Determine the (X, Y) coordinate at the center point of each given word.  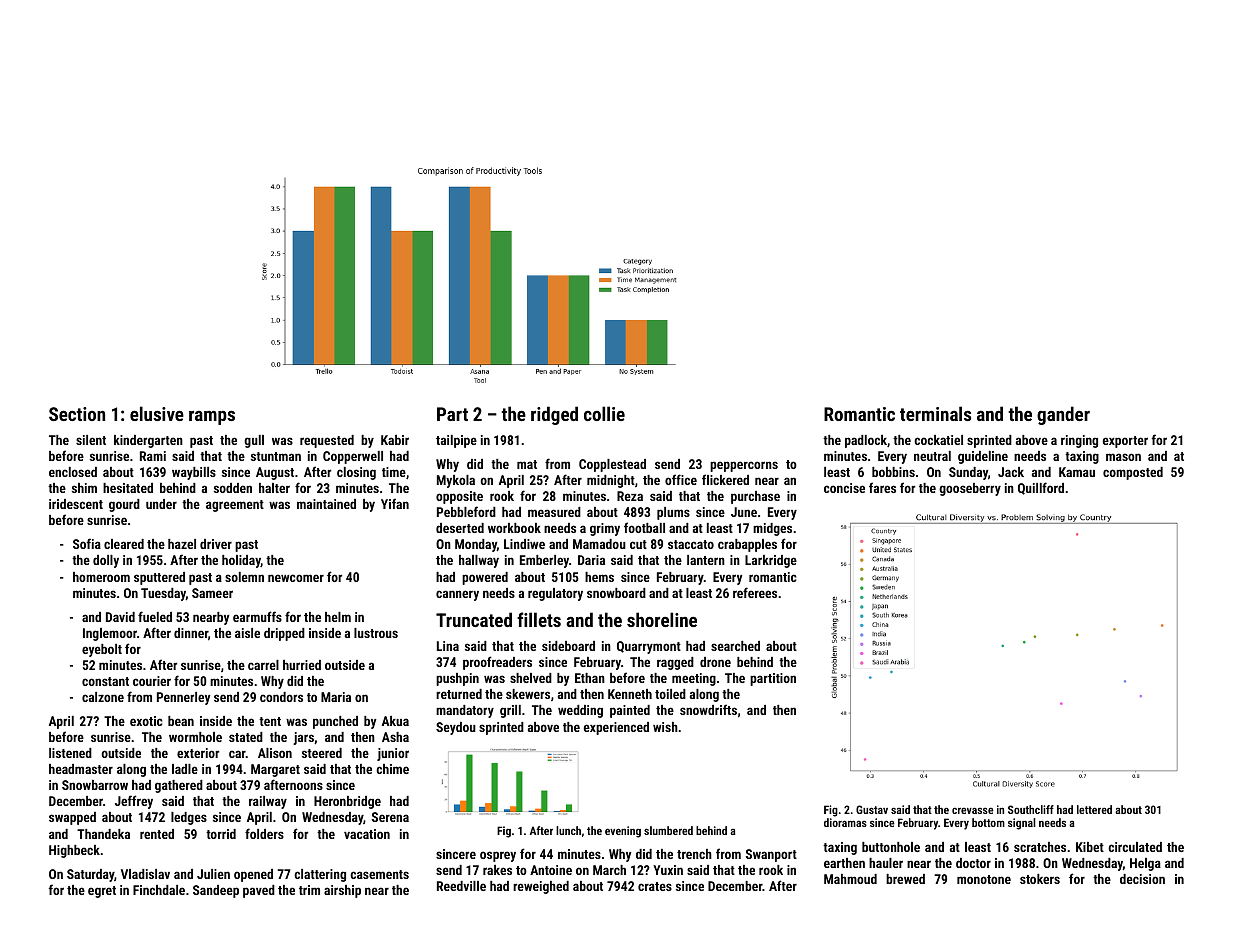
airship (342, 891)
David (120, 617)
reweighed (541, 887)
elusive (157, 413)
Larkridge (771, 561)
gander (1063, 415)
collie (604, 413)
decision (1142, 879)
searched (735, 646)
